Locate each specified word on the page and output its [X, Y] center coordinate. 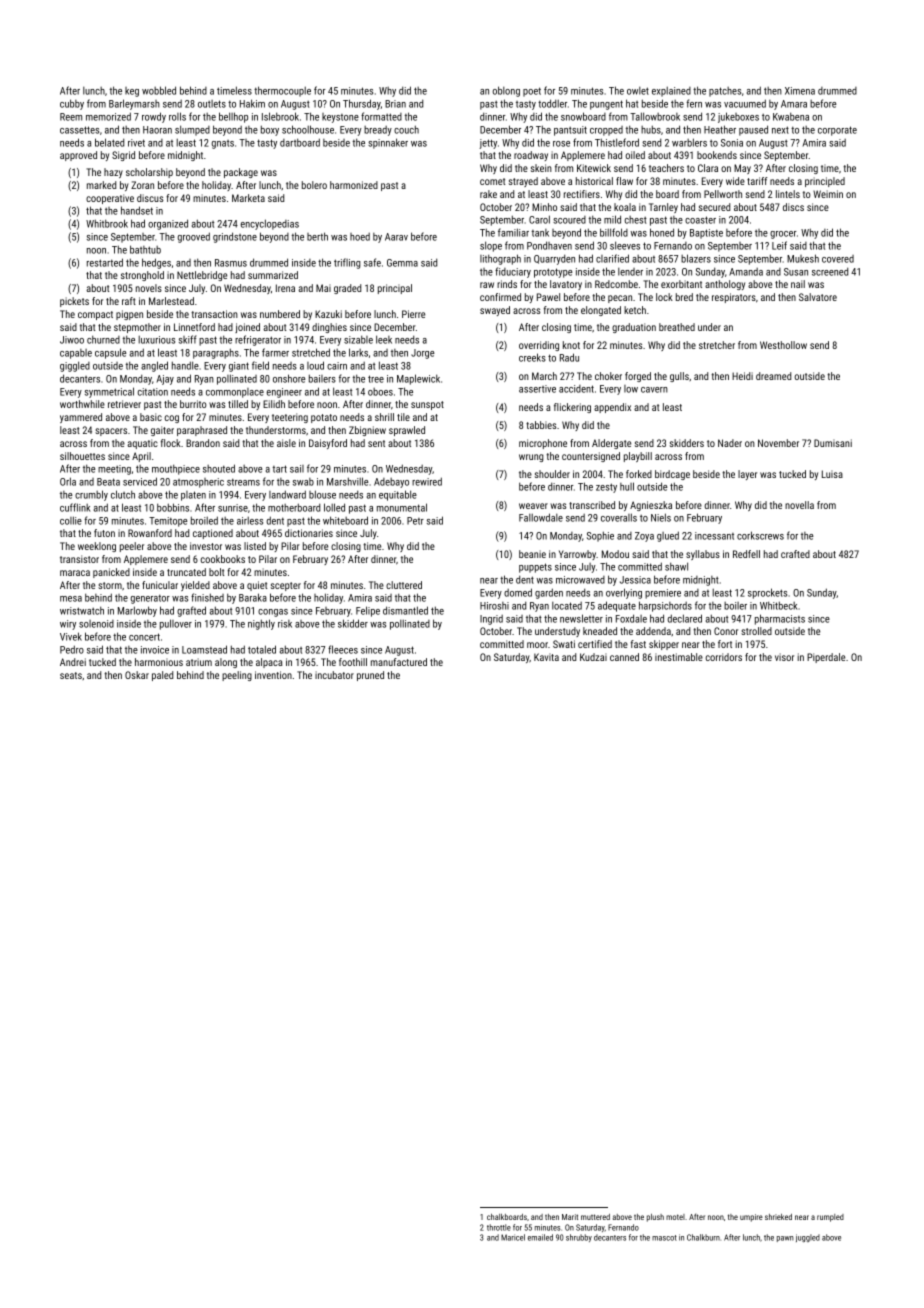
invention [273, 675]
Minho [544, 207]
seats [71, 675]
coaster [700, 220]
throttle [499, 1227]
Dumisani [833, 443]
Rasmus [231, 263]
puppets [535, 568]
